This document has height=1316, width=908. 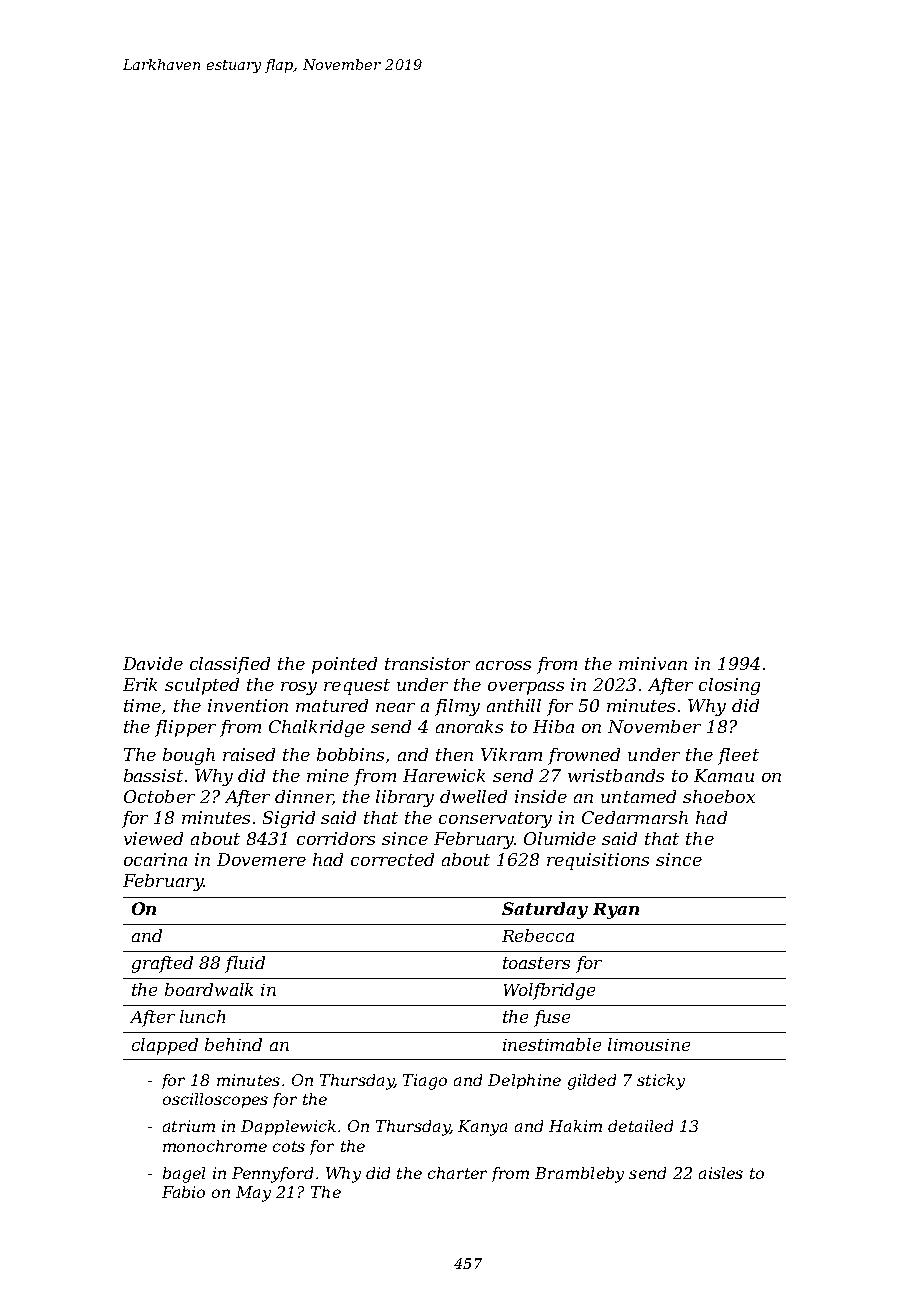 What do you see at coordinates (183, 1192) in the document?
I see `Fabio` at bounding box center [183, 1192].
